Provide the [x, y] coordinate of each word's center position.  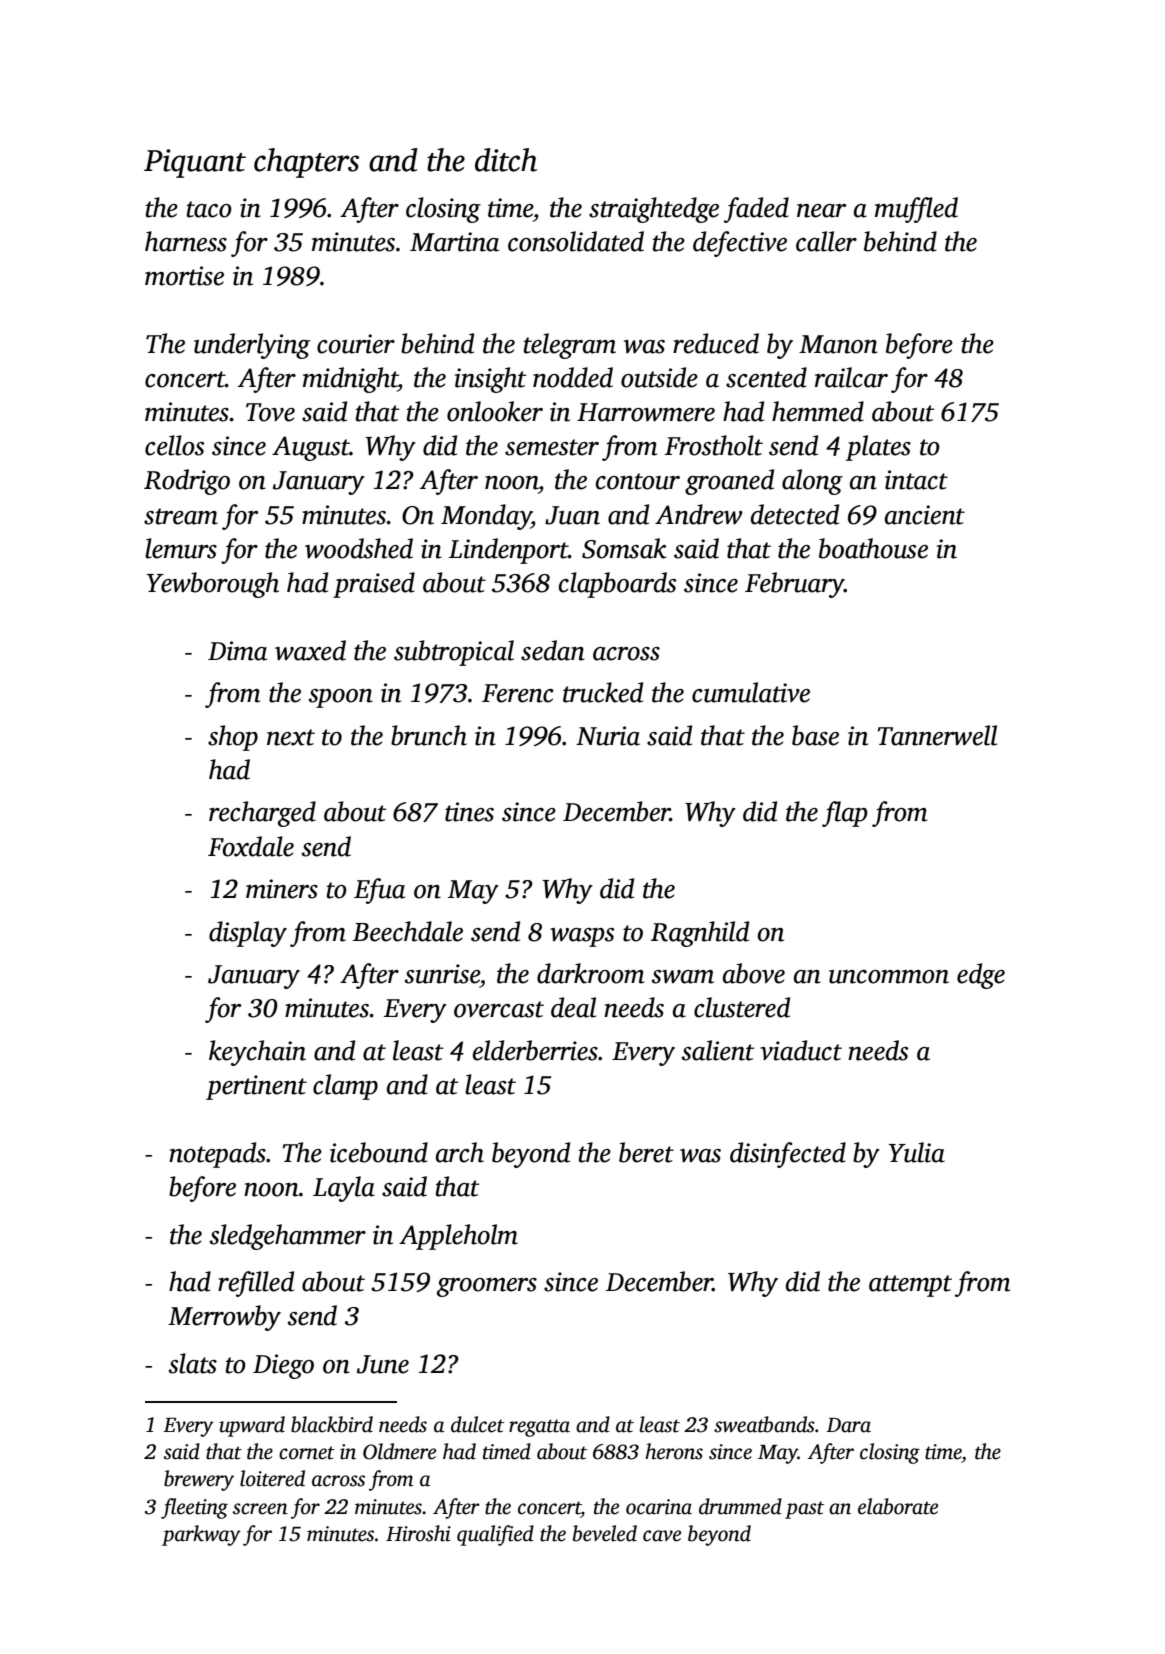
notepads [217, 1155]
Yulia [917, 1152]
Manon [838, 344]
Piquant [195, 163]
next [291, 737]
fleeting [194, 1508]
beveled [605, 1533]
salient [718, 1050]
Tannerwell [937, 735]
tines [469, 812]
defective [740, 244]
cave [662, 1536]
